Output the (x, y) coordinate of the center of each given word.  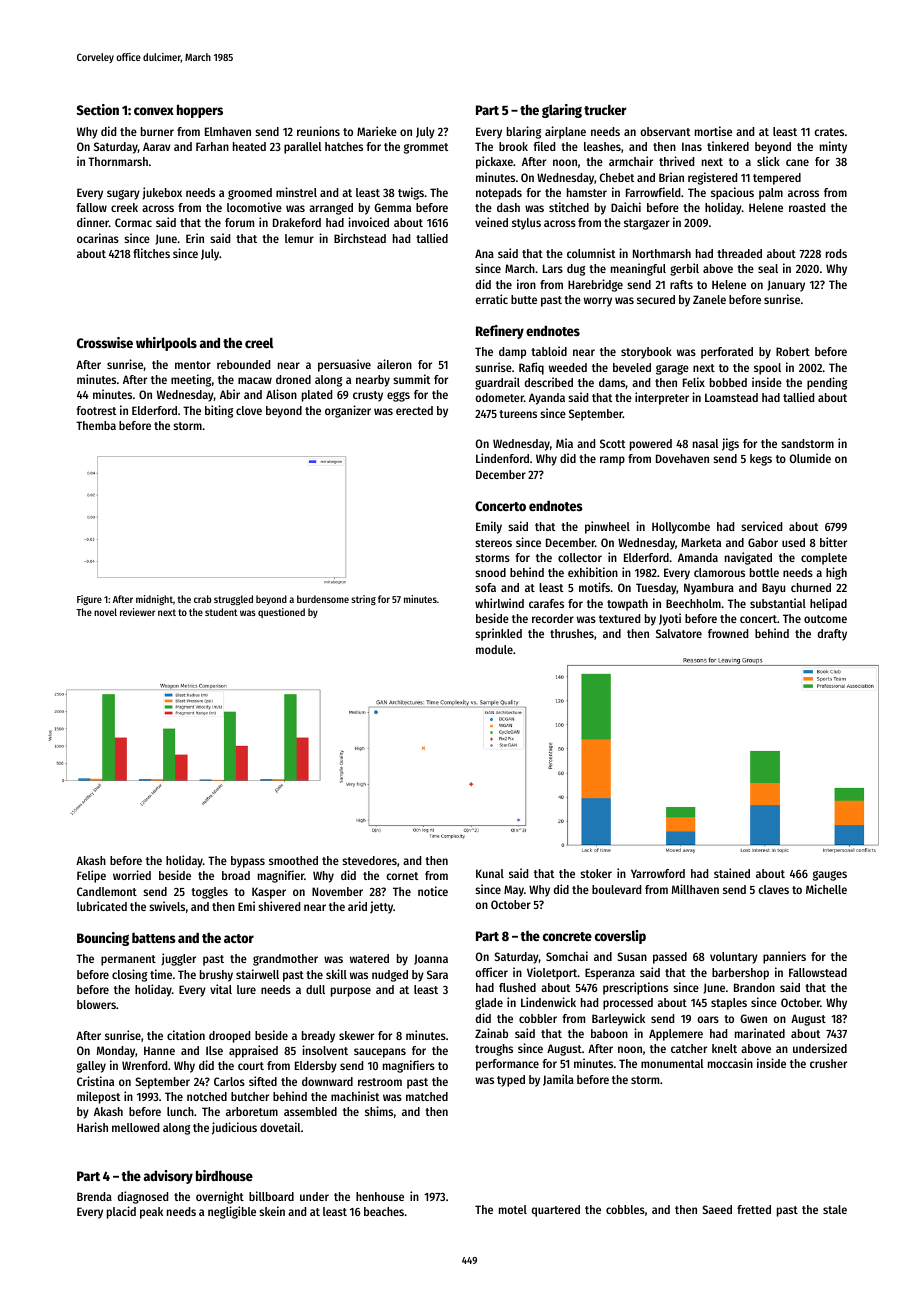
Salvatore (679, 633)
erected (414, 410)
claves (773, 889)
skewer (356, 1035)
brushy (216, 976)
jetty (381, 907)
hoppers (200, 111)
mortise (713, 131)
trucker (605, 109)
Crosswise (105, 342)
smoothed (293, 860)
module (494, 649)
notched (207, 1096)
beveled (632, 367)
